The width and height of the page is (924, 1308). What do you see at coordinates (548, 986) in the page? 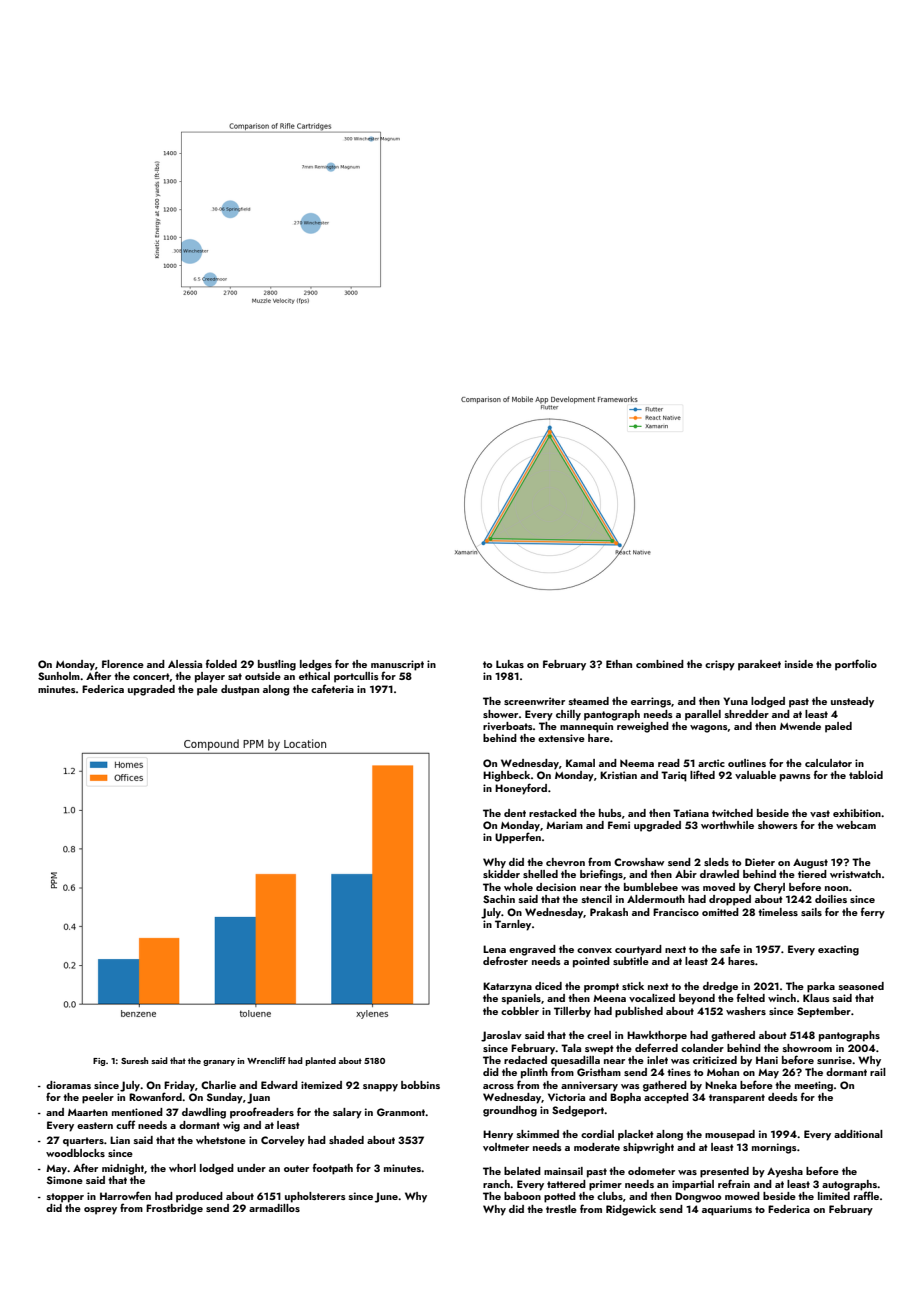
I see `diced` at bounding box center [548, 986].
